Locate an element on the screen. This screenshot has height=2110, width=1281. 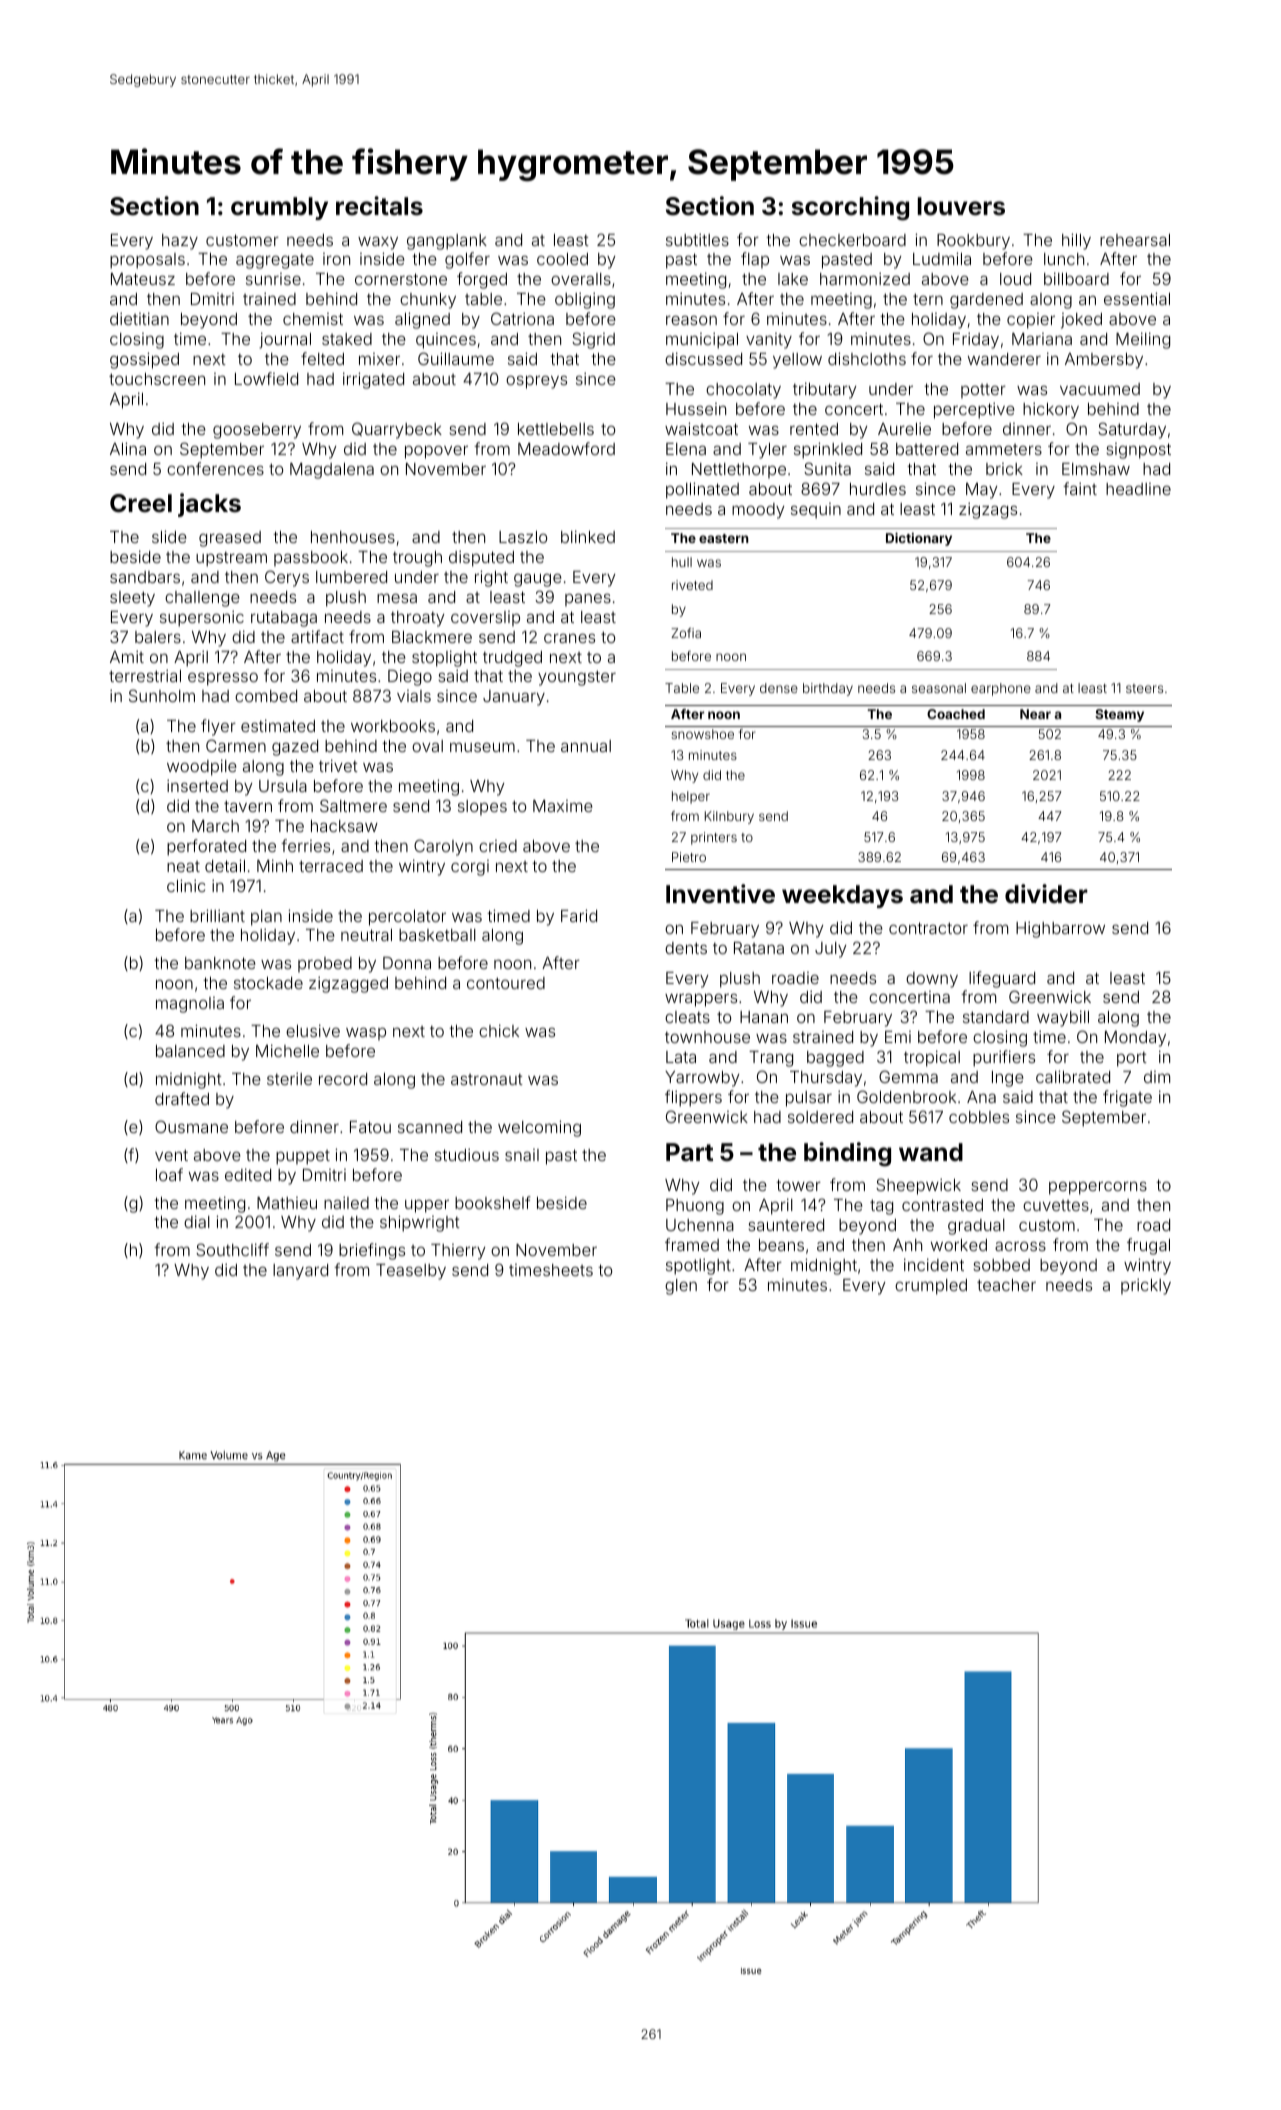
zigzags is located at coordinates (988, 510).
